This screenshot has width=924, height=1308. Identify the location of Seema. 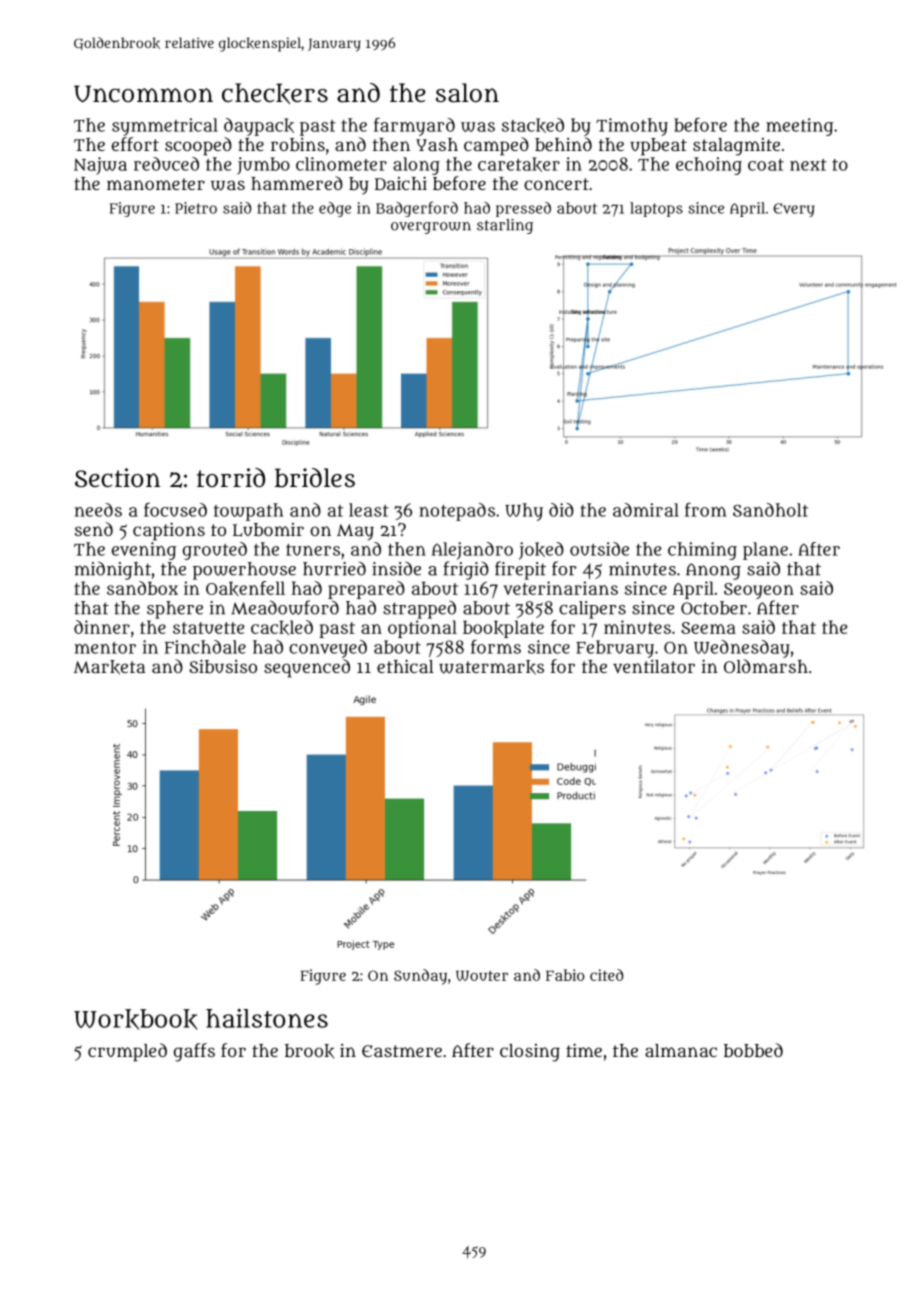
(708, 628).
